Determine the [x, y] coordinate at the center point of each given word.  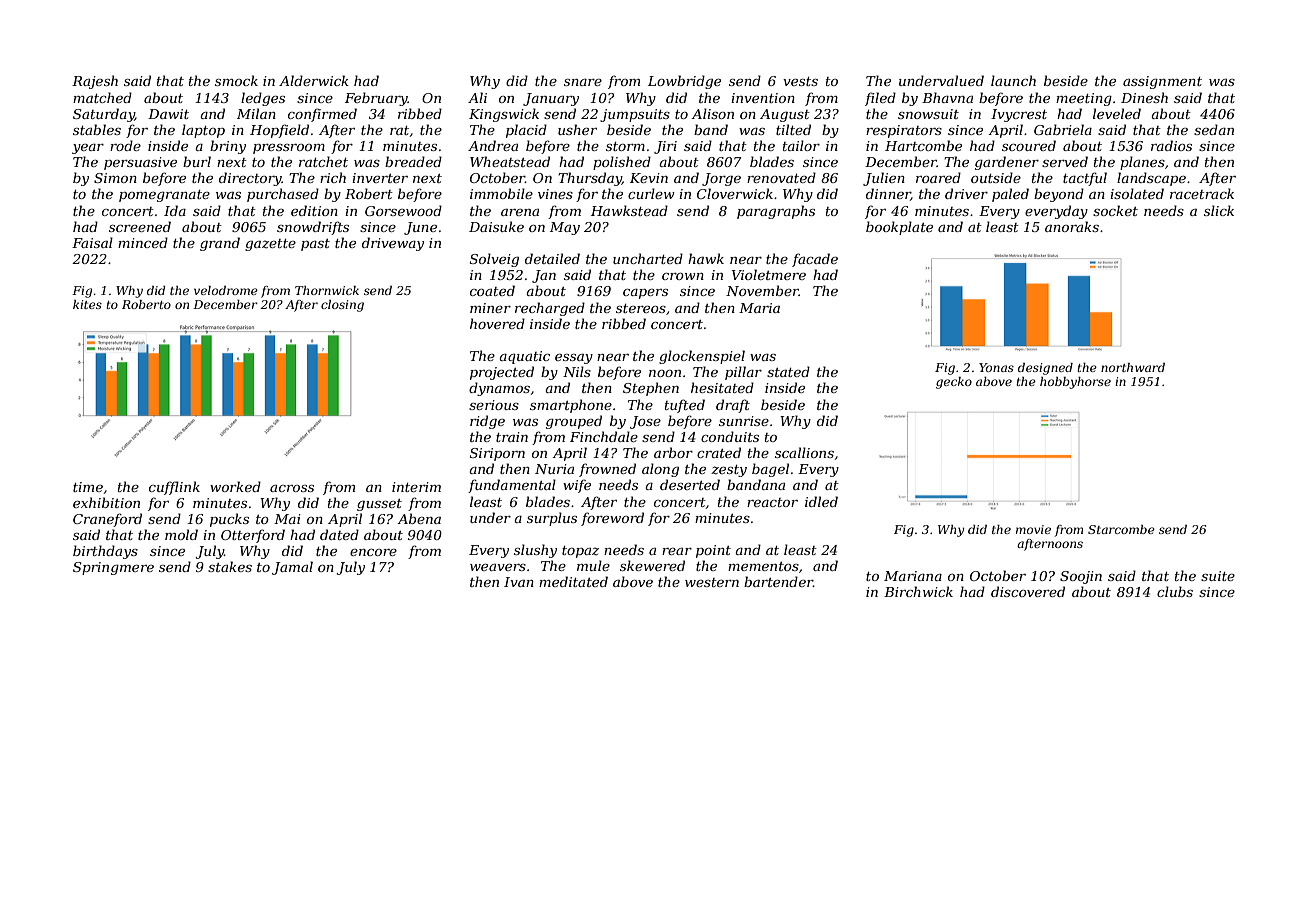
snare [583, 82]
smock [236, 80]
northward [1133, 367]
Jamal [292, 568]
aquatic [524, 357]
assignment [1162, 82]
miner [490, 308]
